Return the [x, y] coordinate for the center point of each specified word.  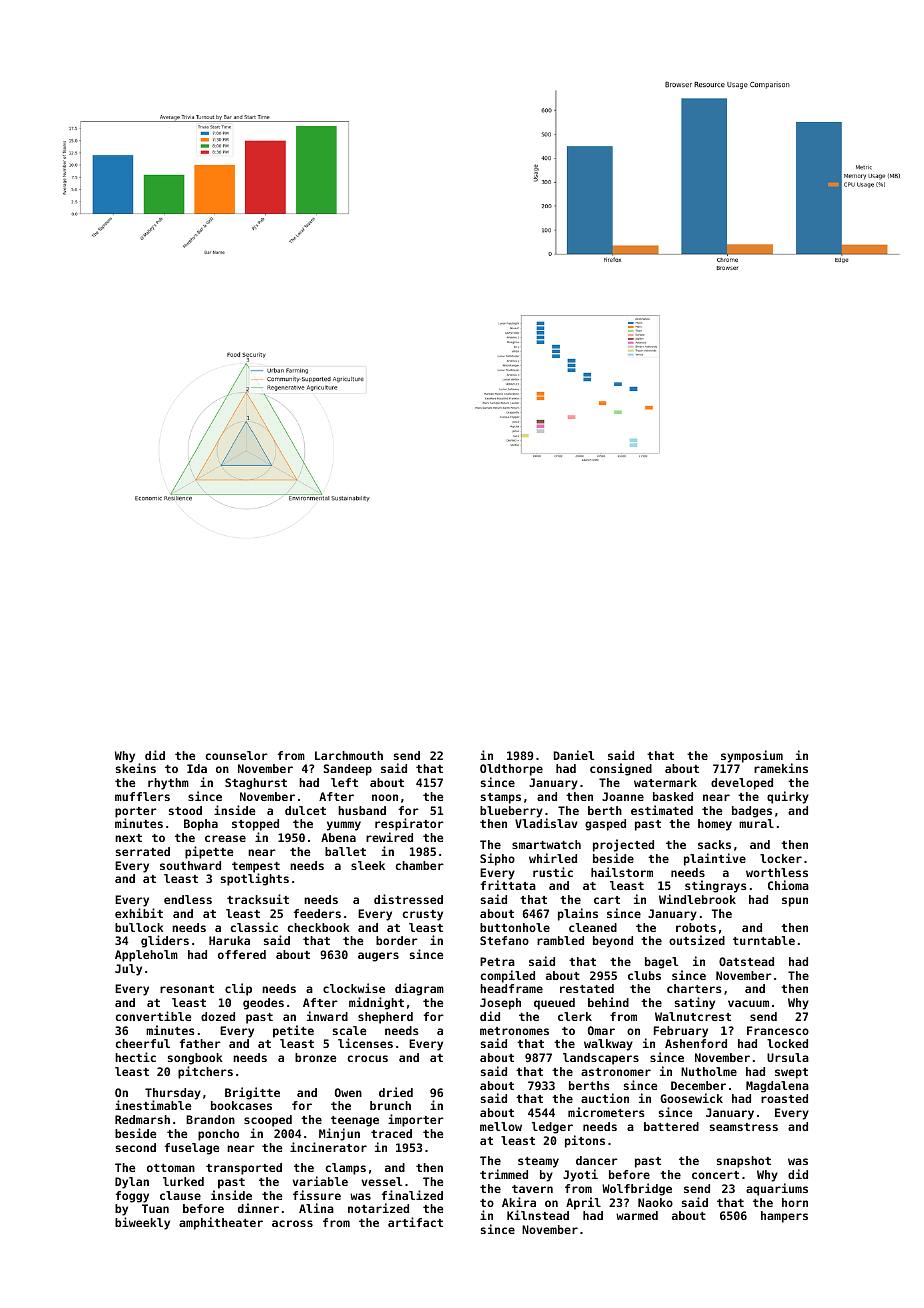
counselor [237, 755]
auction [605, 1098]
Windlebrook [697, 899]
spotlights [255, 880]
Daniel [574, 755]
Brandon [210, 1119]
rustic [553, 872]
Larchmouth [349, 755]
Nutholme [709, 1071]
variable [320, 1181]
